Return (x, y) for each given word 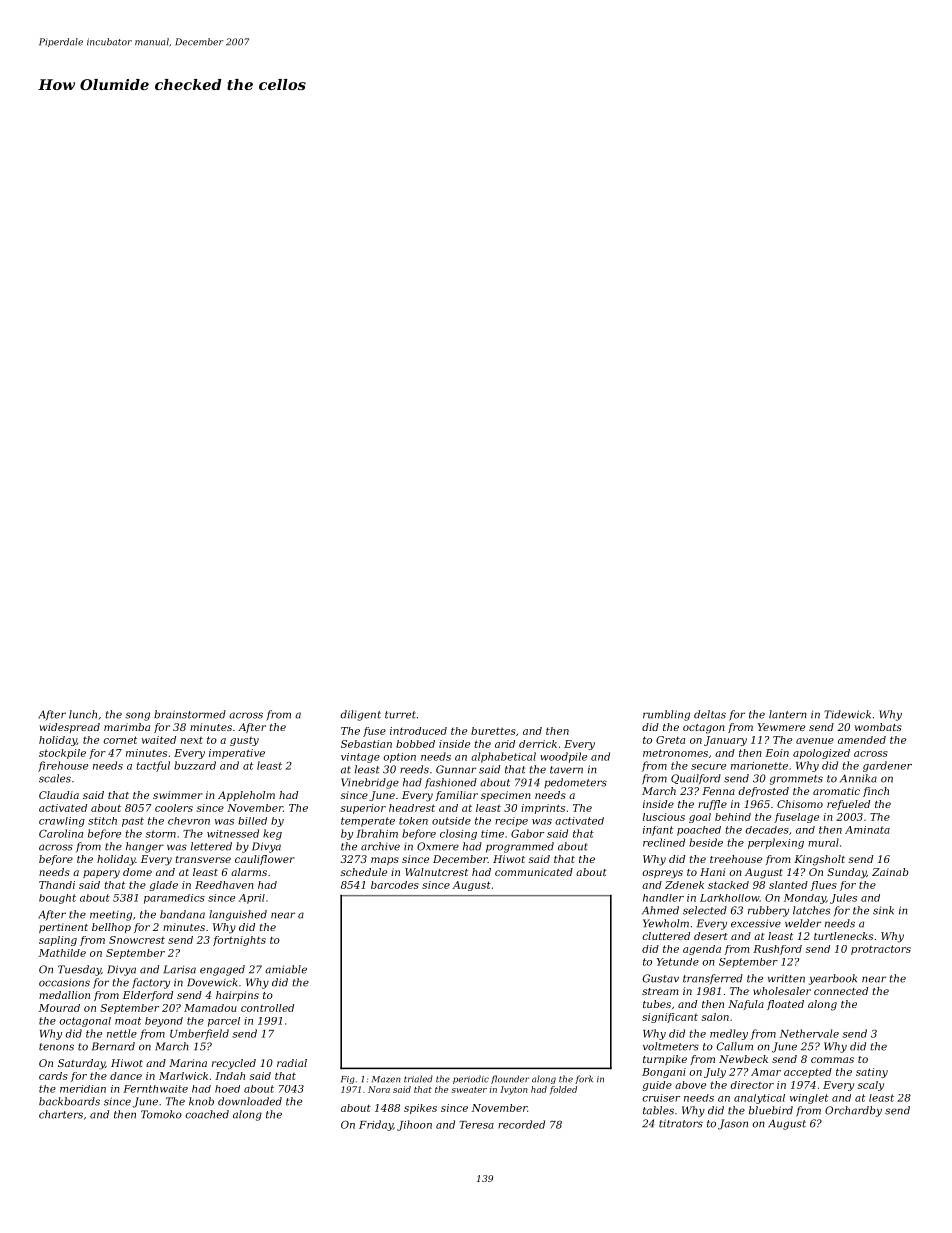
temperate (368, 822)
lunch (83, 714)
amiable (286, 969)
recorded (521, 1124)
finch (876, 792)
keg (272, 834)
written (786, 978)
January (725, 741)
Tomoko (161, 1114)
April (251, 899)
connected (841, 991)
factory (151, 983)
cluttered (666, 936)
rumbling (666, 715)
